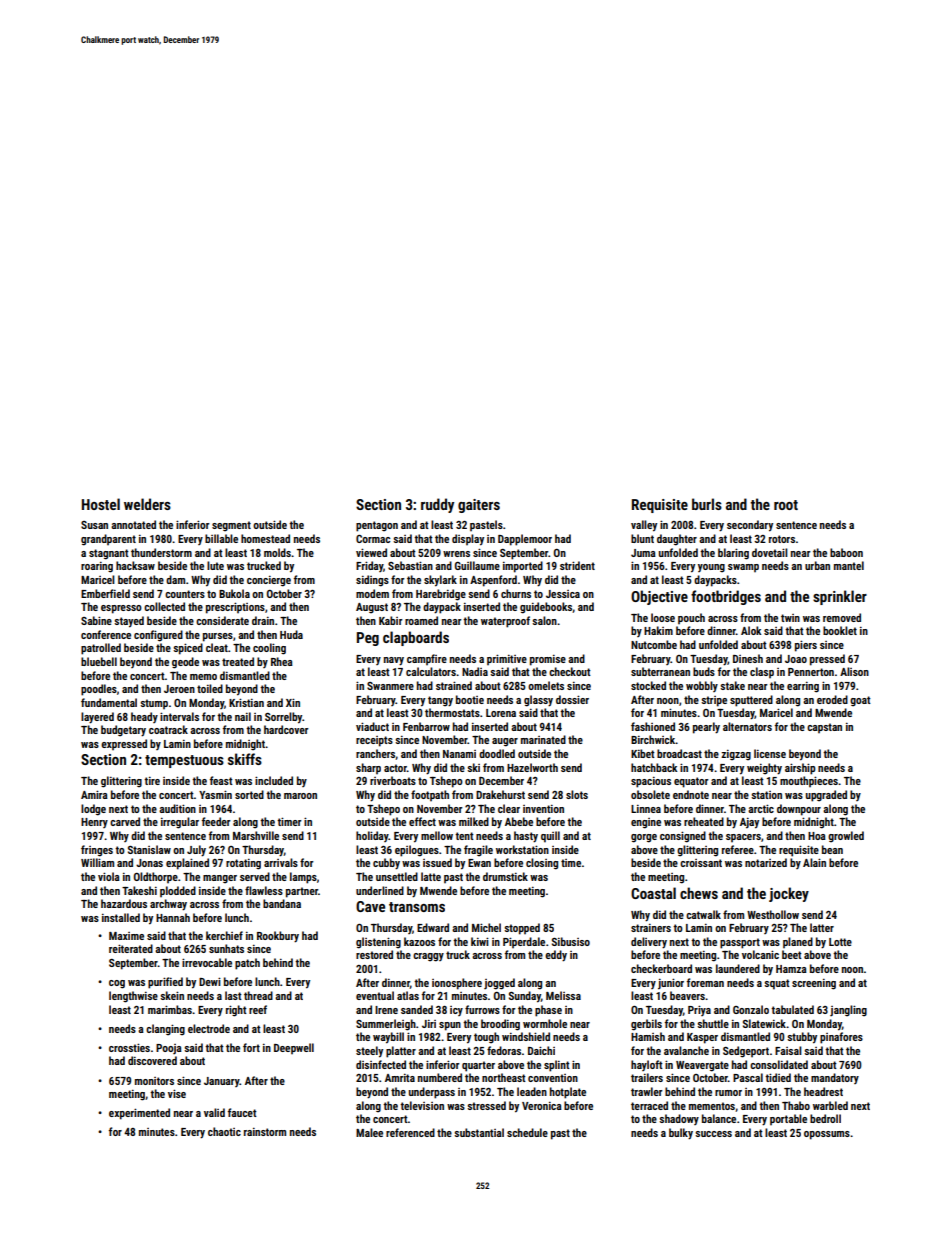 This screenshot has width=952, height=1233. I want to click on downpour, so click(799, 810).
